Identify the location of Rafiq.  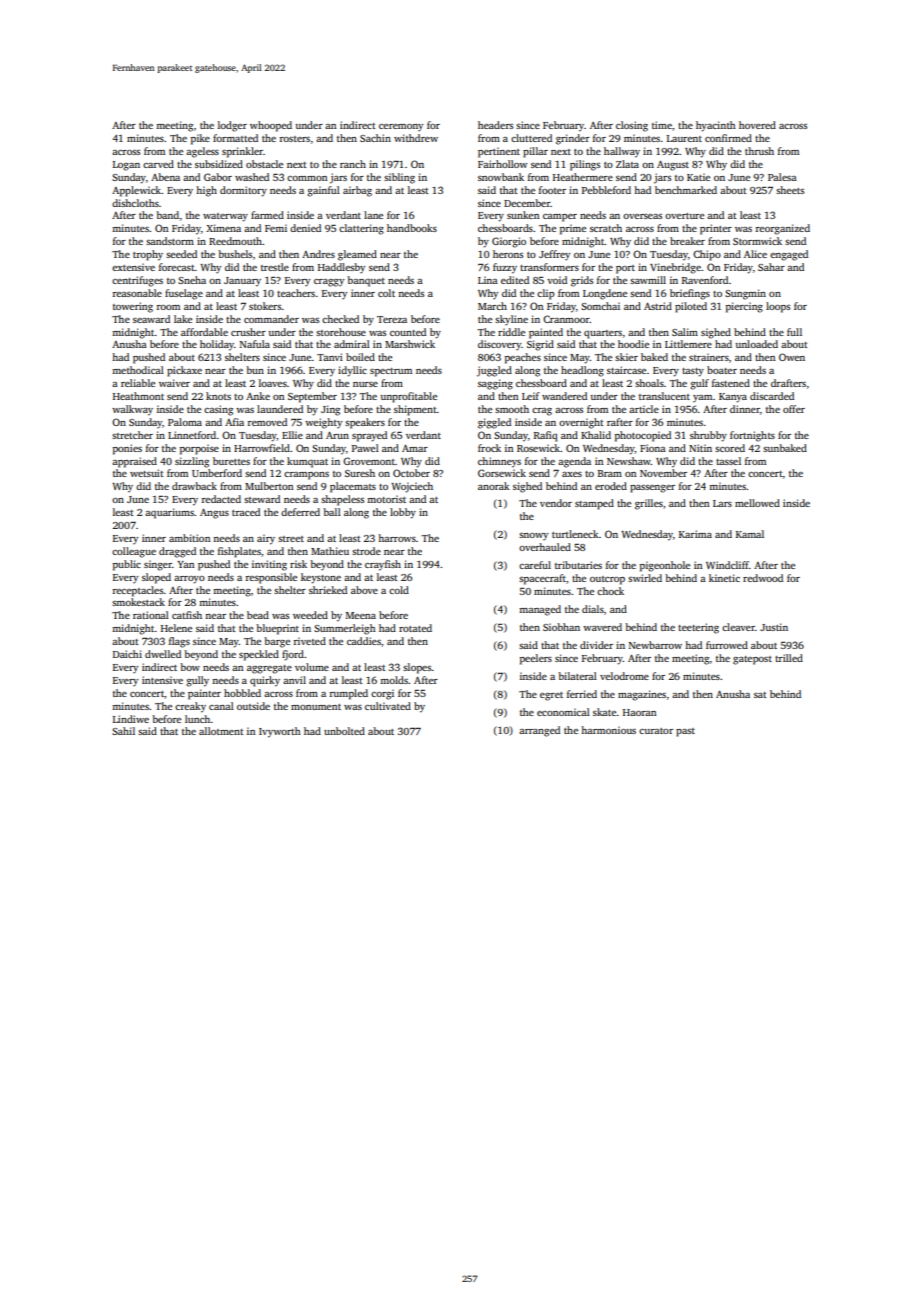
(545, 436).
